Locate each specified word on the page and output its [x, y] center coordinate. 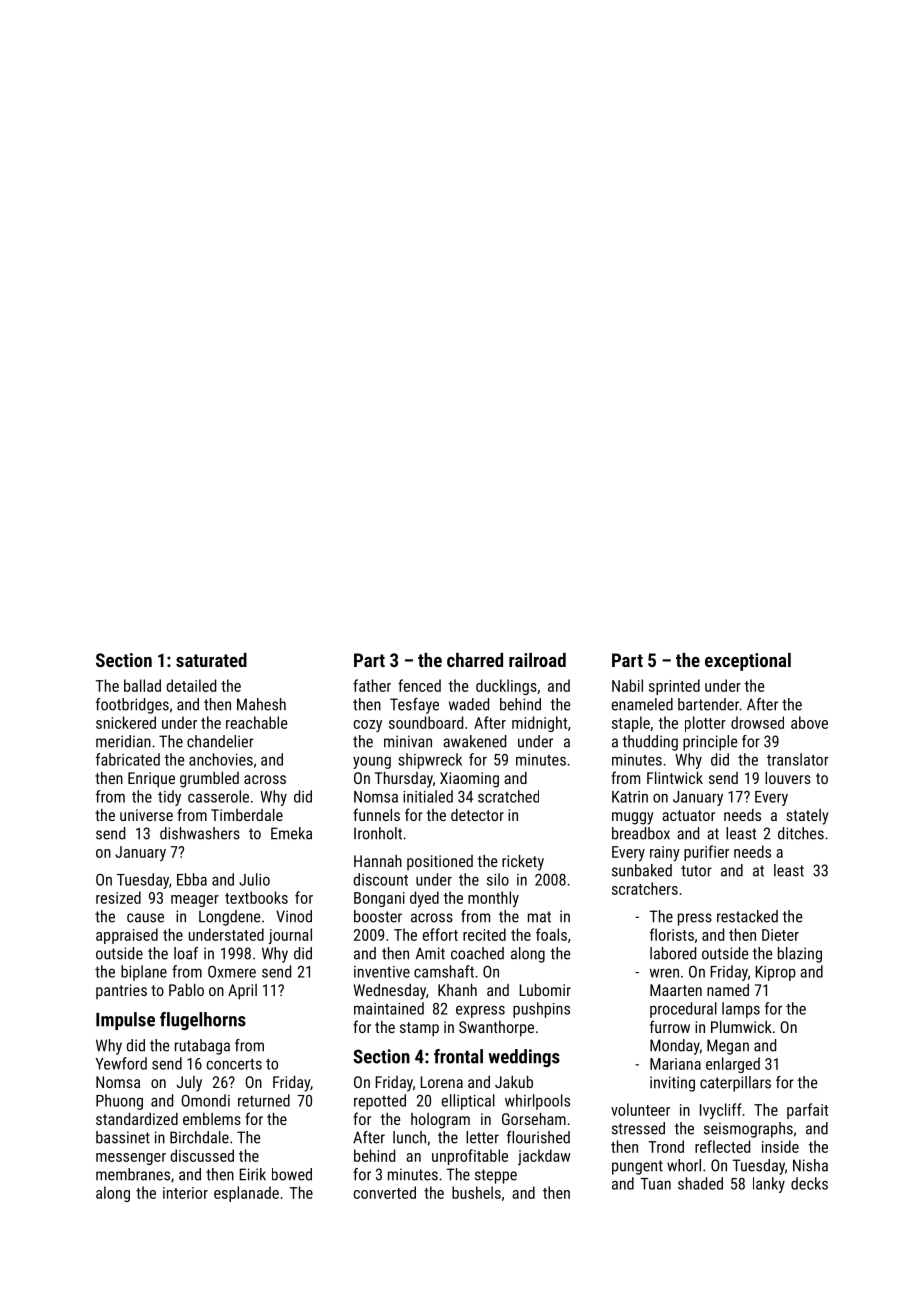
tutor [696, 871]
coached [477, 953]
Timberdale [247, 815]
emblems [212, 1119]
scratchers [645, 888]
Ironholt [378, 833]
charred [475, 660]
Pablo [186, 990]
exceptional [748, 662]
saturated [211, 660]
